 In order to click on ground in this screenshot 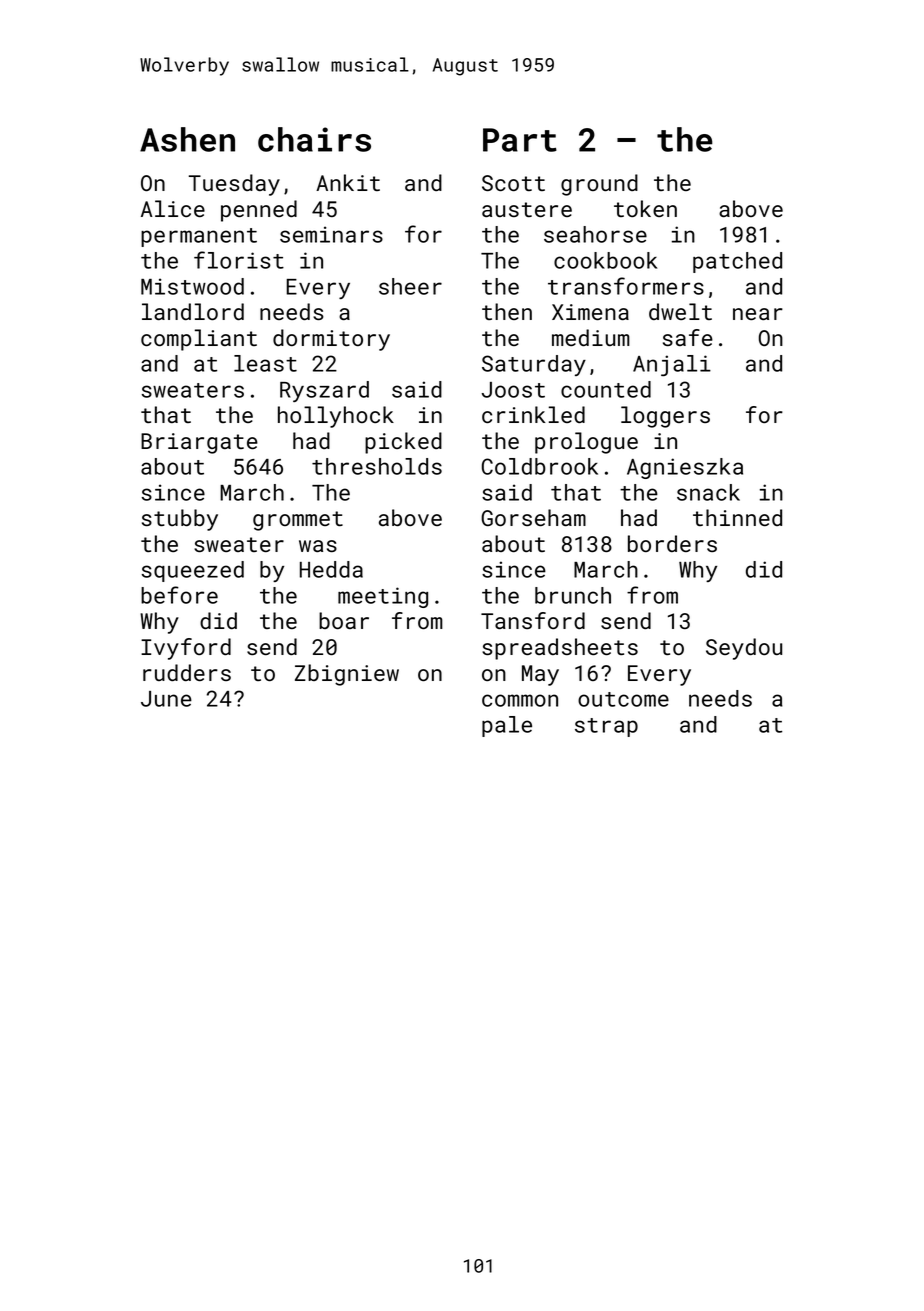, I will do `click(599, 185)`.
